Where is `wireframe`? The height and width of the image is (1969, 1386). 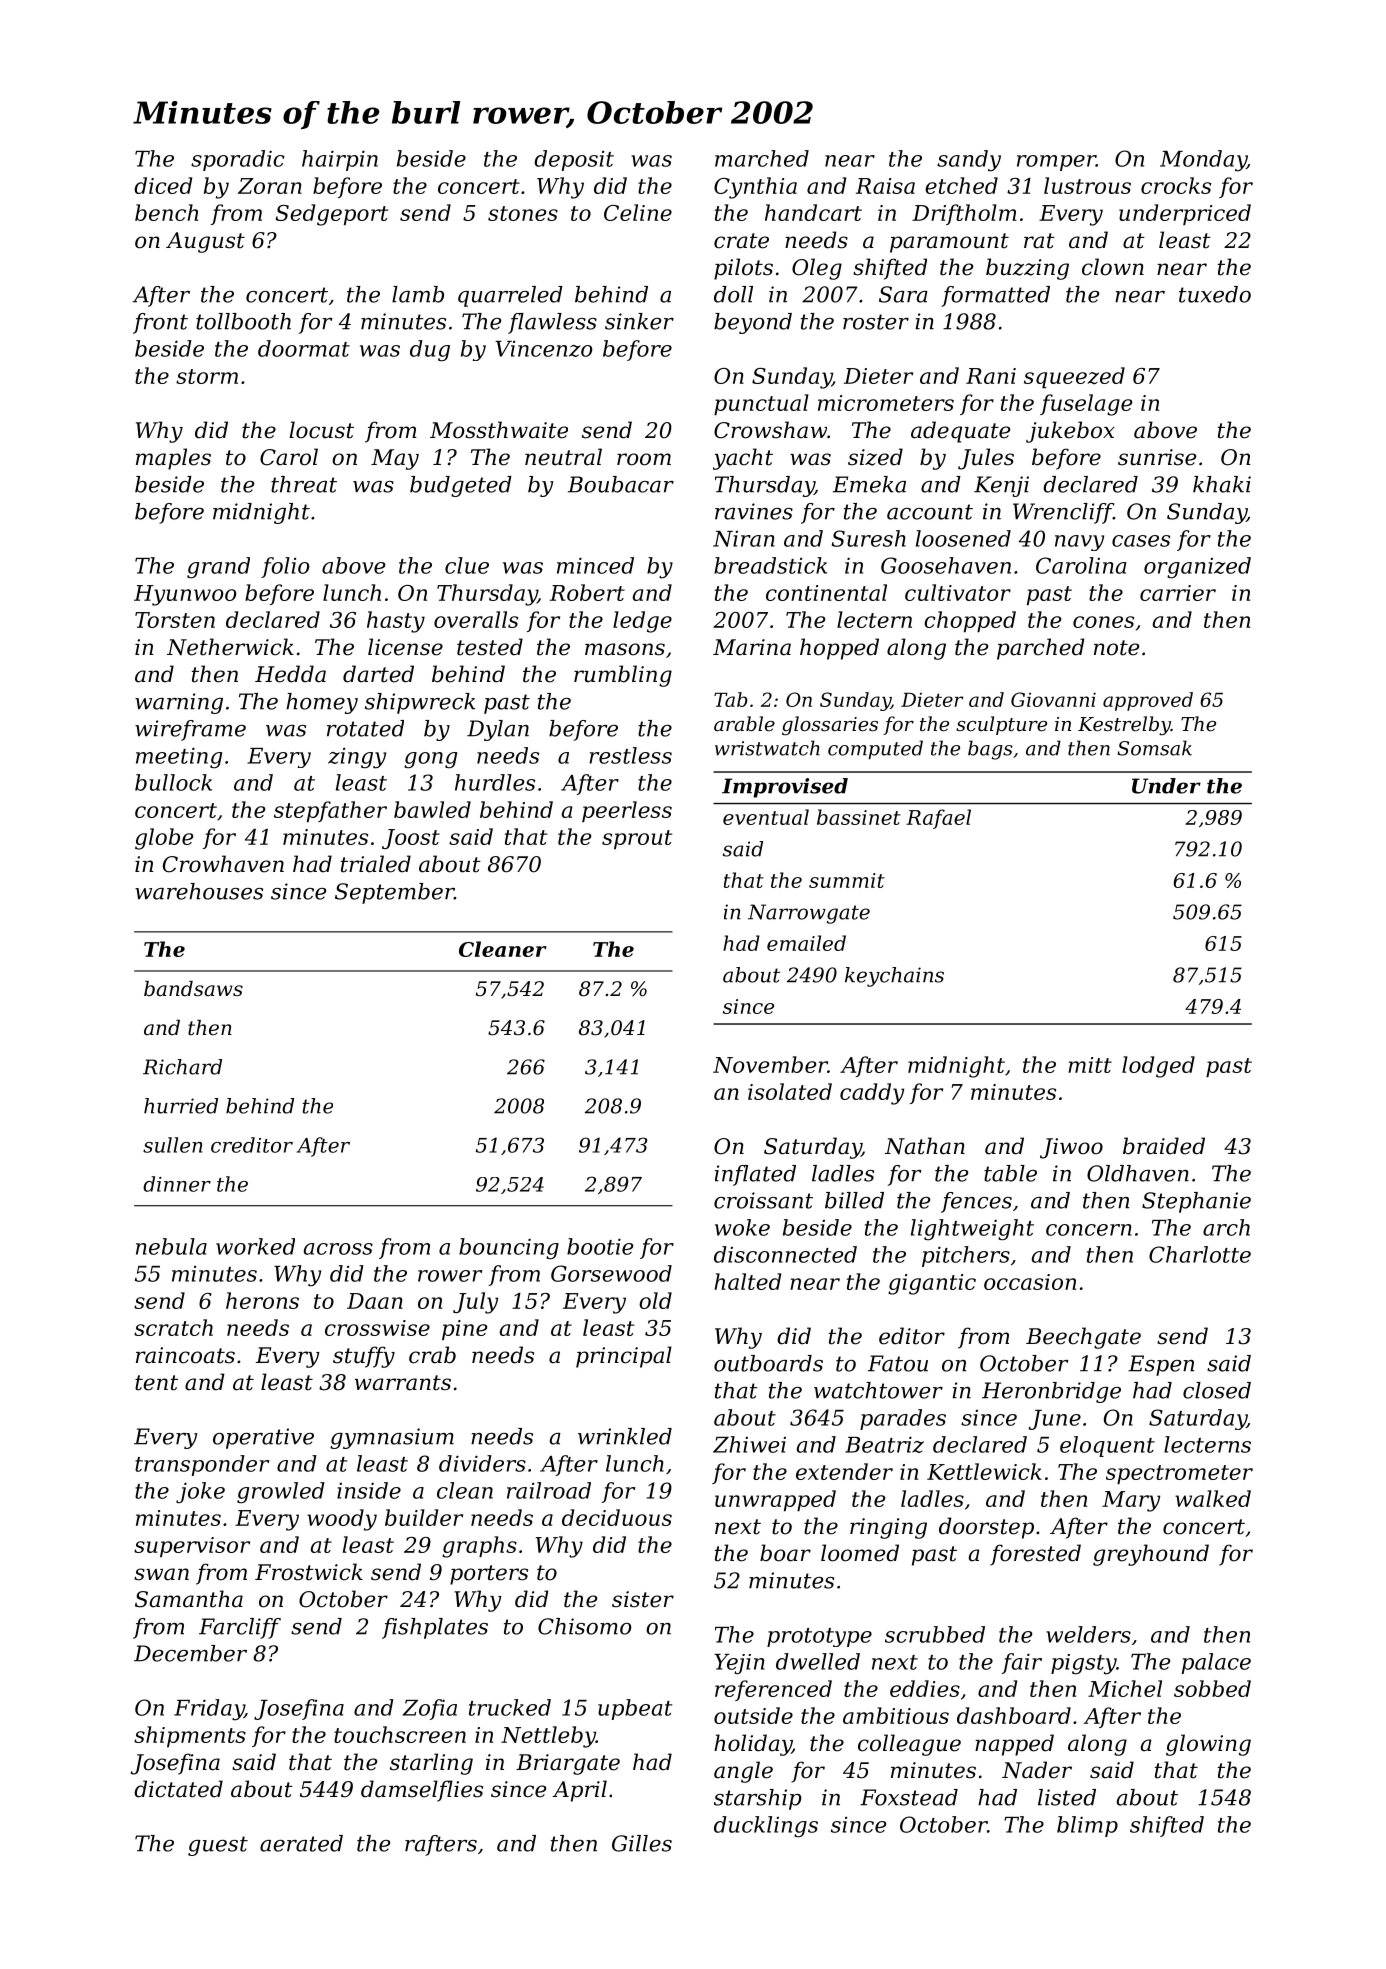
wireframe is located at coordinates (190, 730).
